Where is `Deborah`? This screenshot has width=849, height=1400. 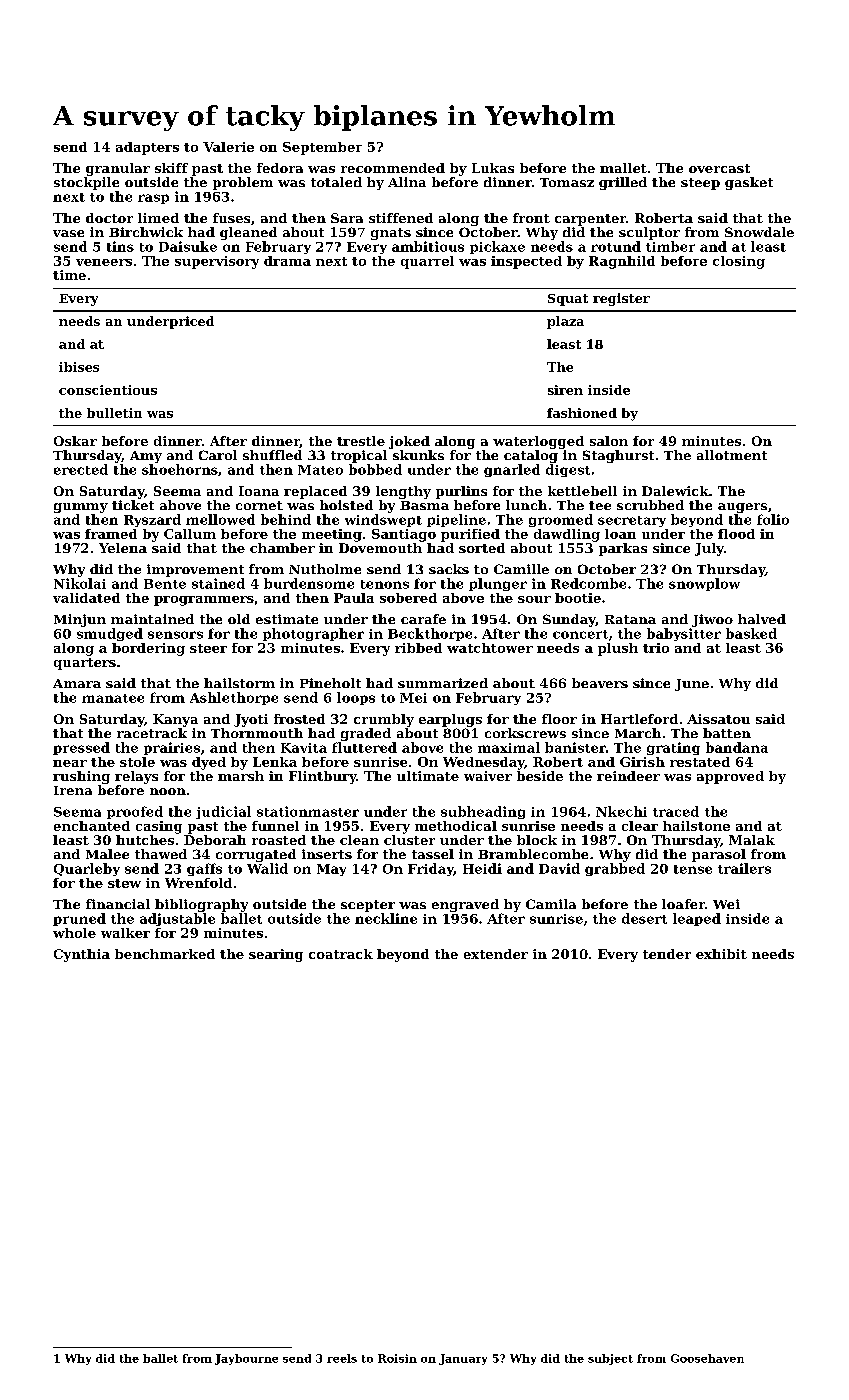 Deborah is located at coordinates (215, 840).
